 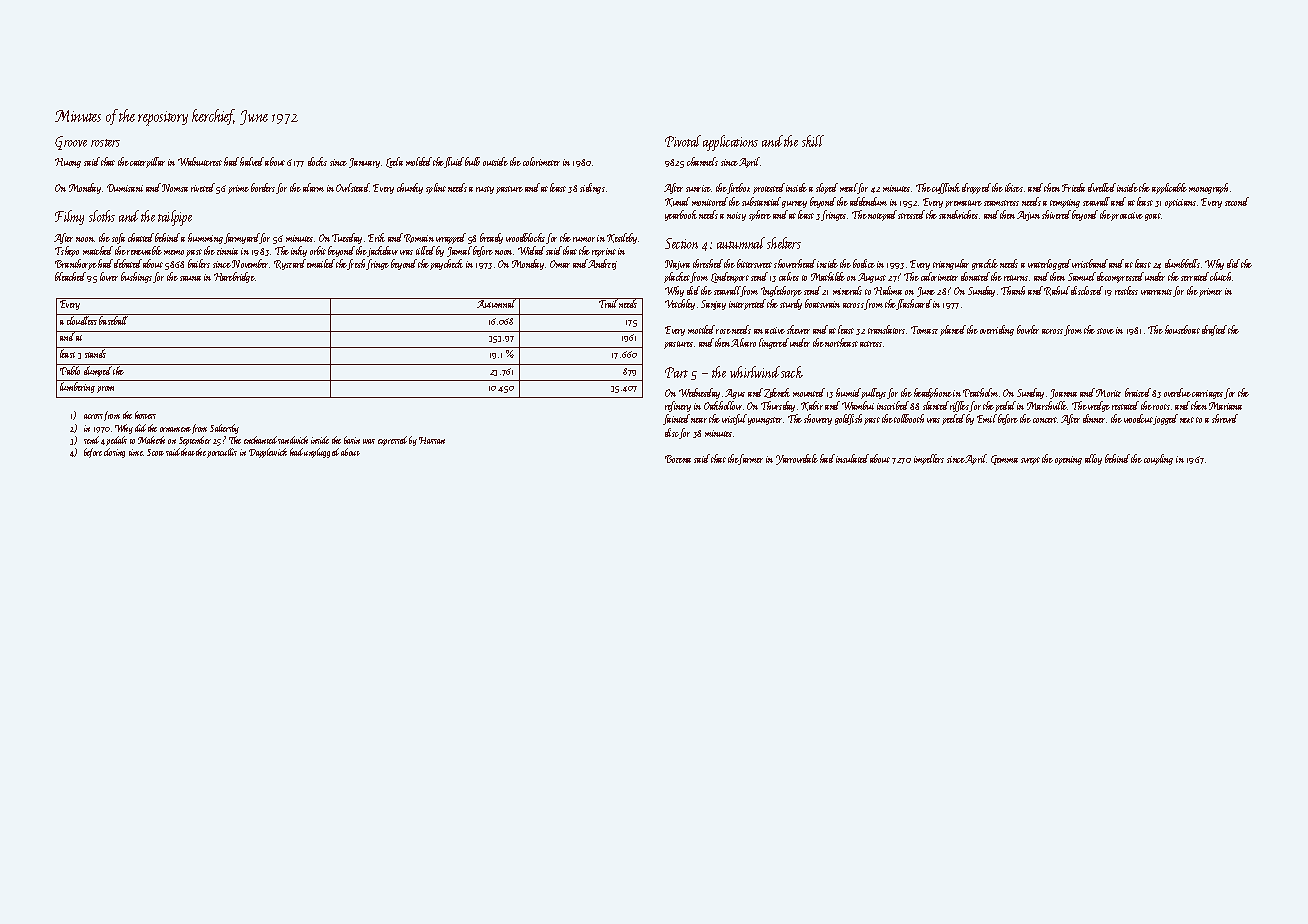 What do you see at coordinates (105, 143) in the image?
I see `rosters` at bounding box center [105, 143].
